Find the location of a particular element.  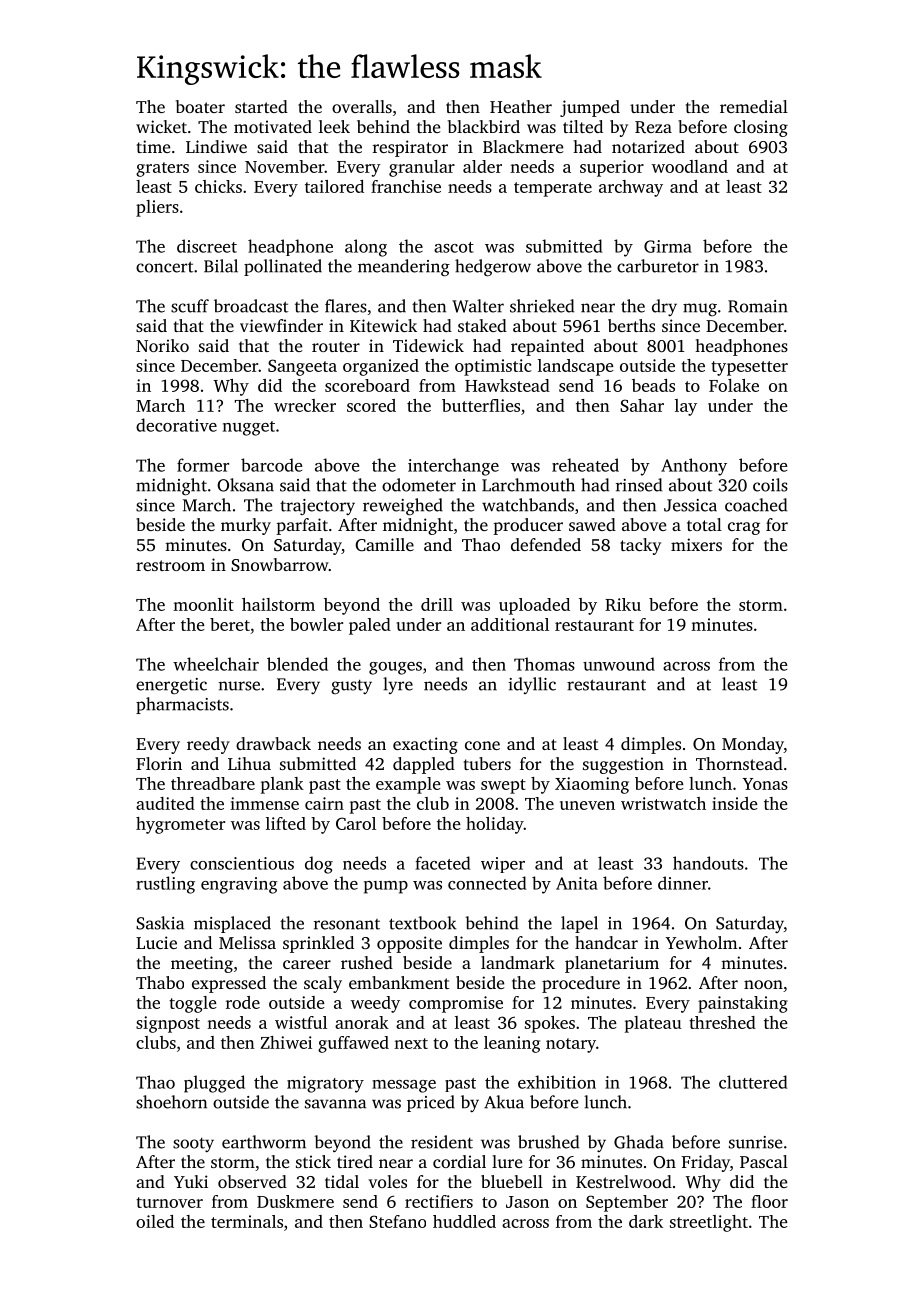

Snowbarrow is located at coordinates (280, 564).
